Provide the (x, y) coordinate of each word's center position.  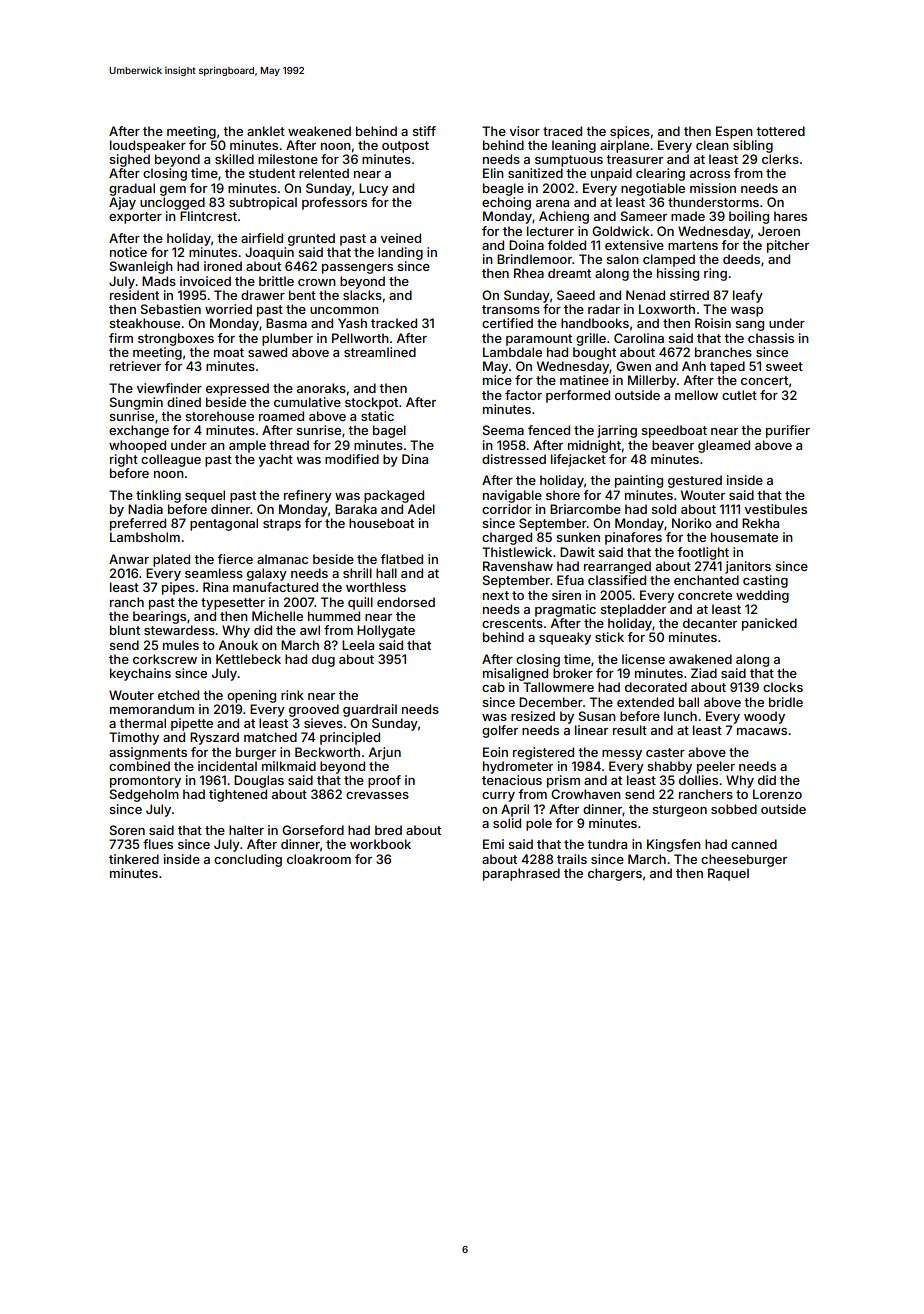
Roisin (713, 323)
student (272, 173)
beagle (503, 189)
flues (158, 844)
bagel (389, 431)
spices (630, 132)
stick (609, 637)
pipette (192, 724)
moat (229, 352)
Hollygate (386, 631)
